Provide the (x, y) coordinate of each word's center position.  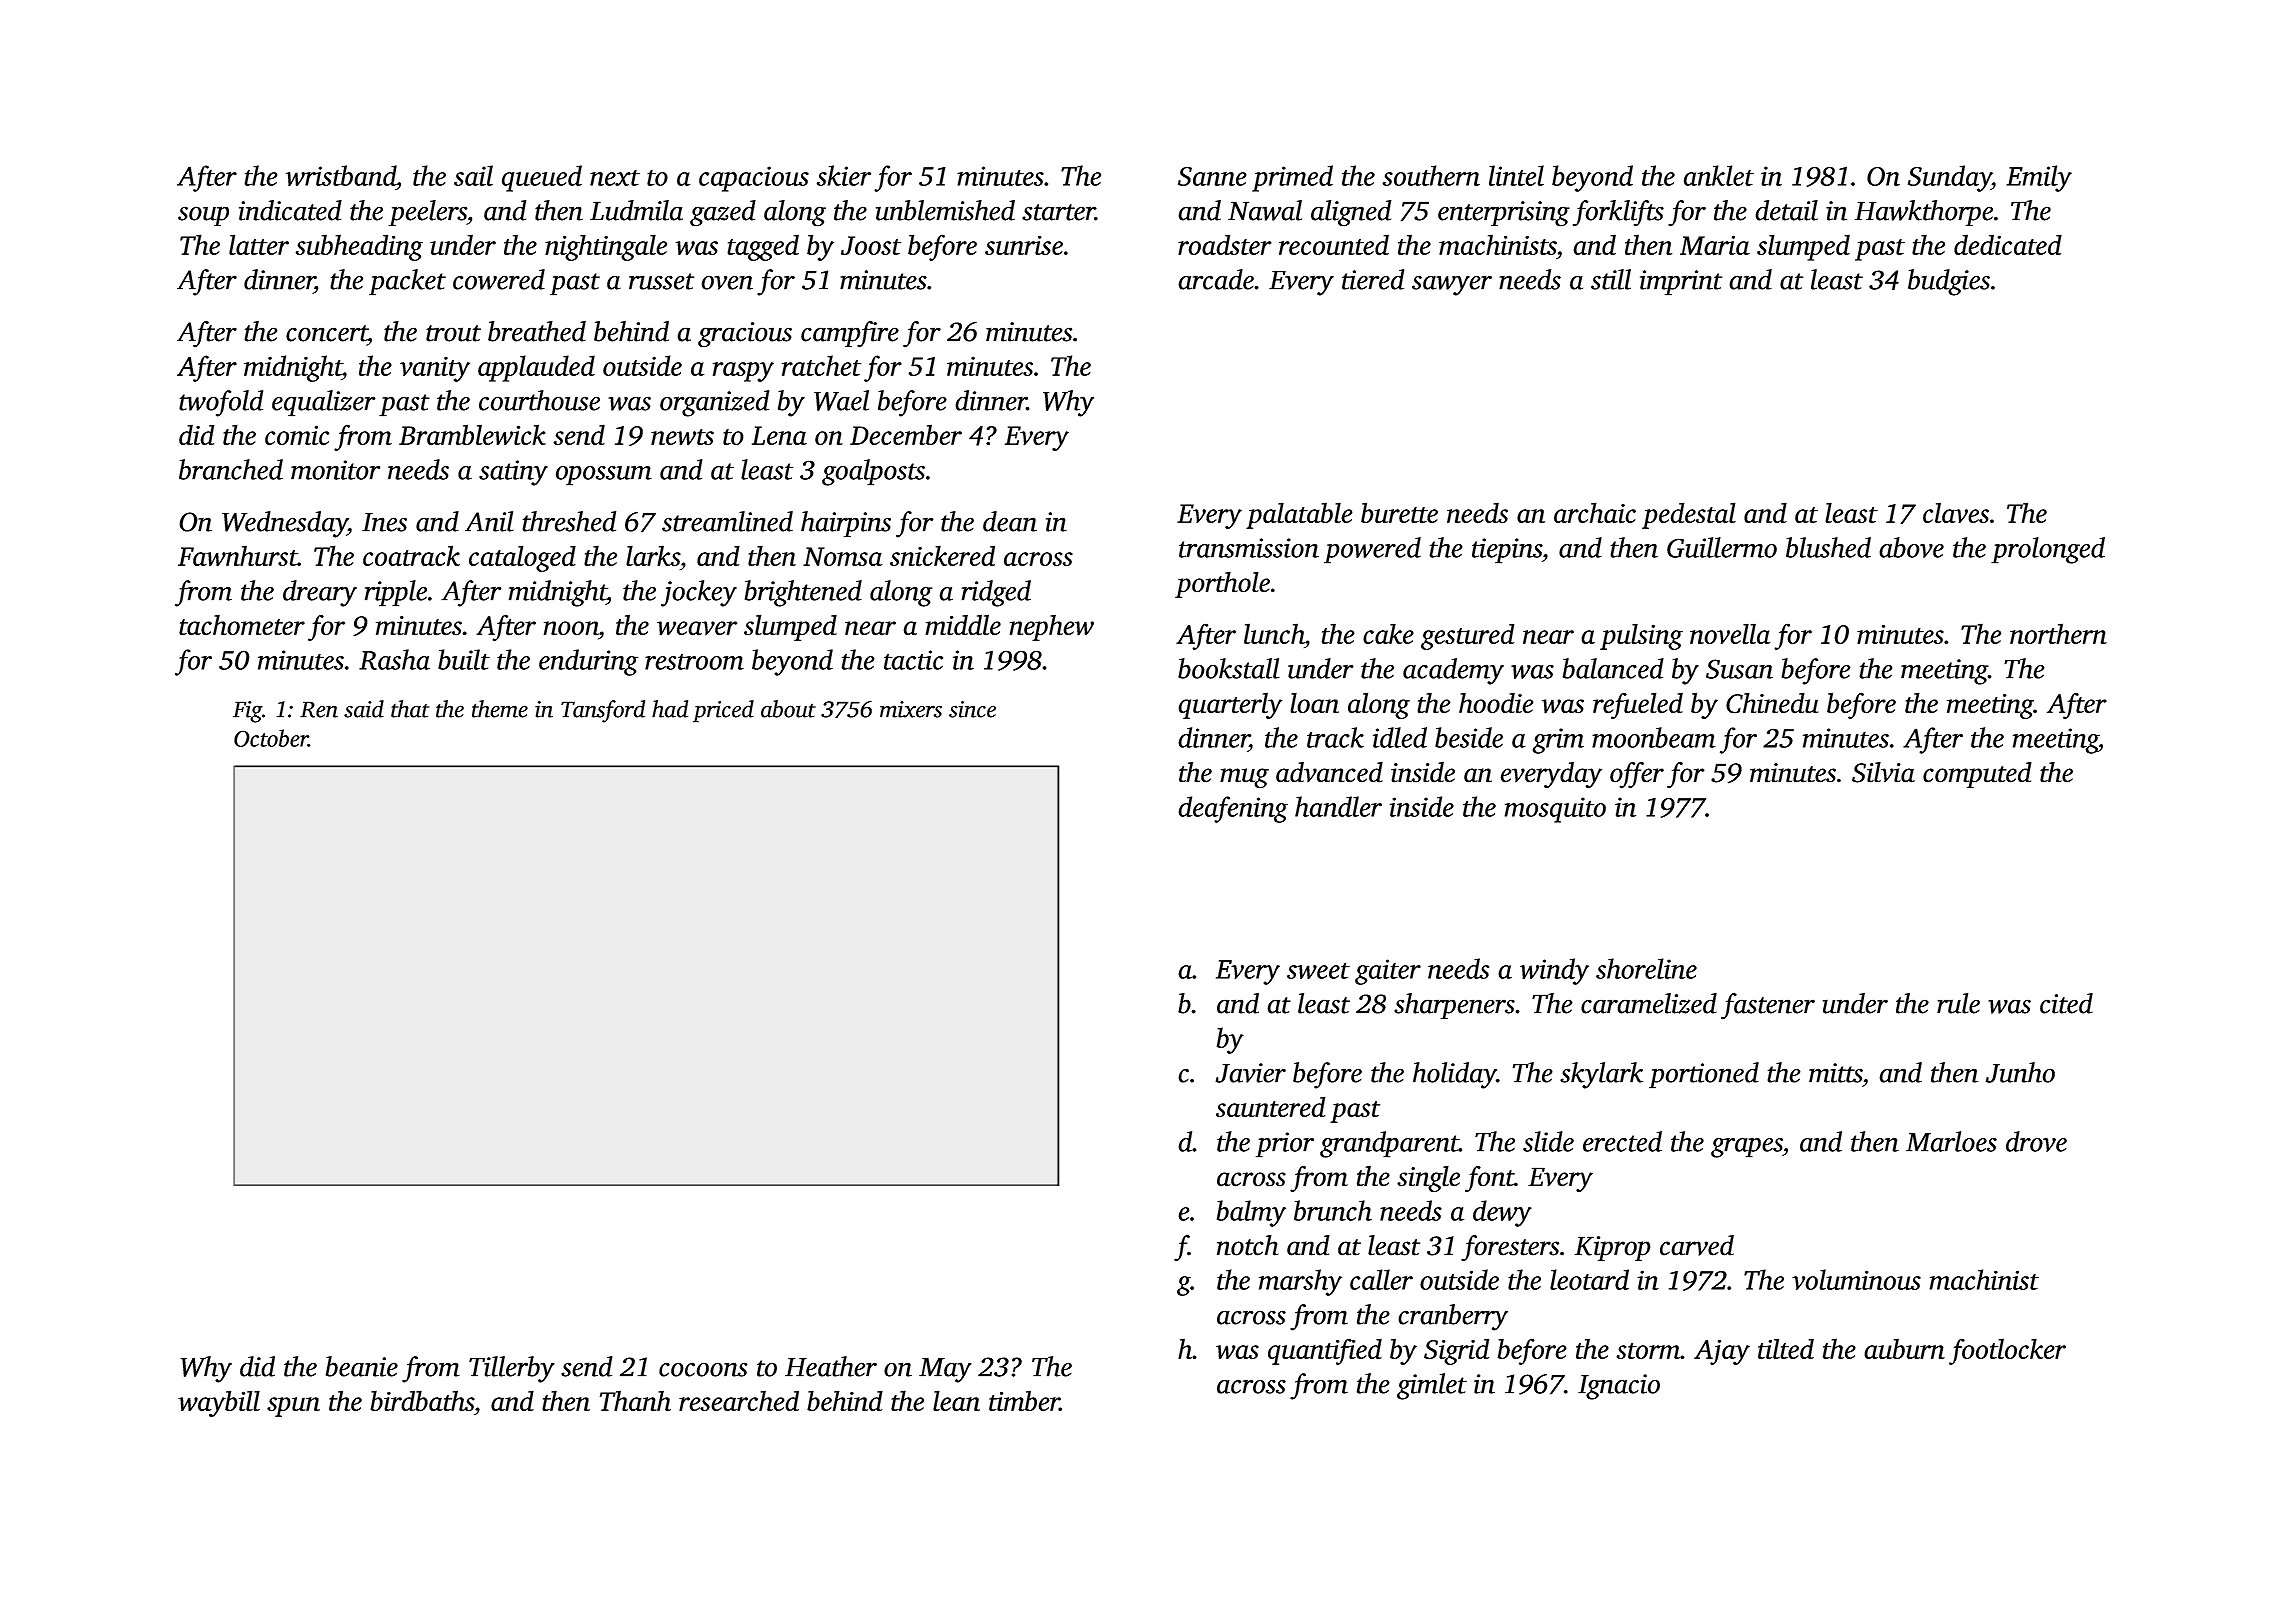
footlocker (2007, 1351)
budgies (1949, 282)
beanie (361, 1366)
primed (1292, 178)
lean (956, 1400)
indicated (290, 210)
